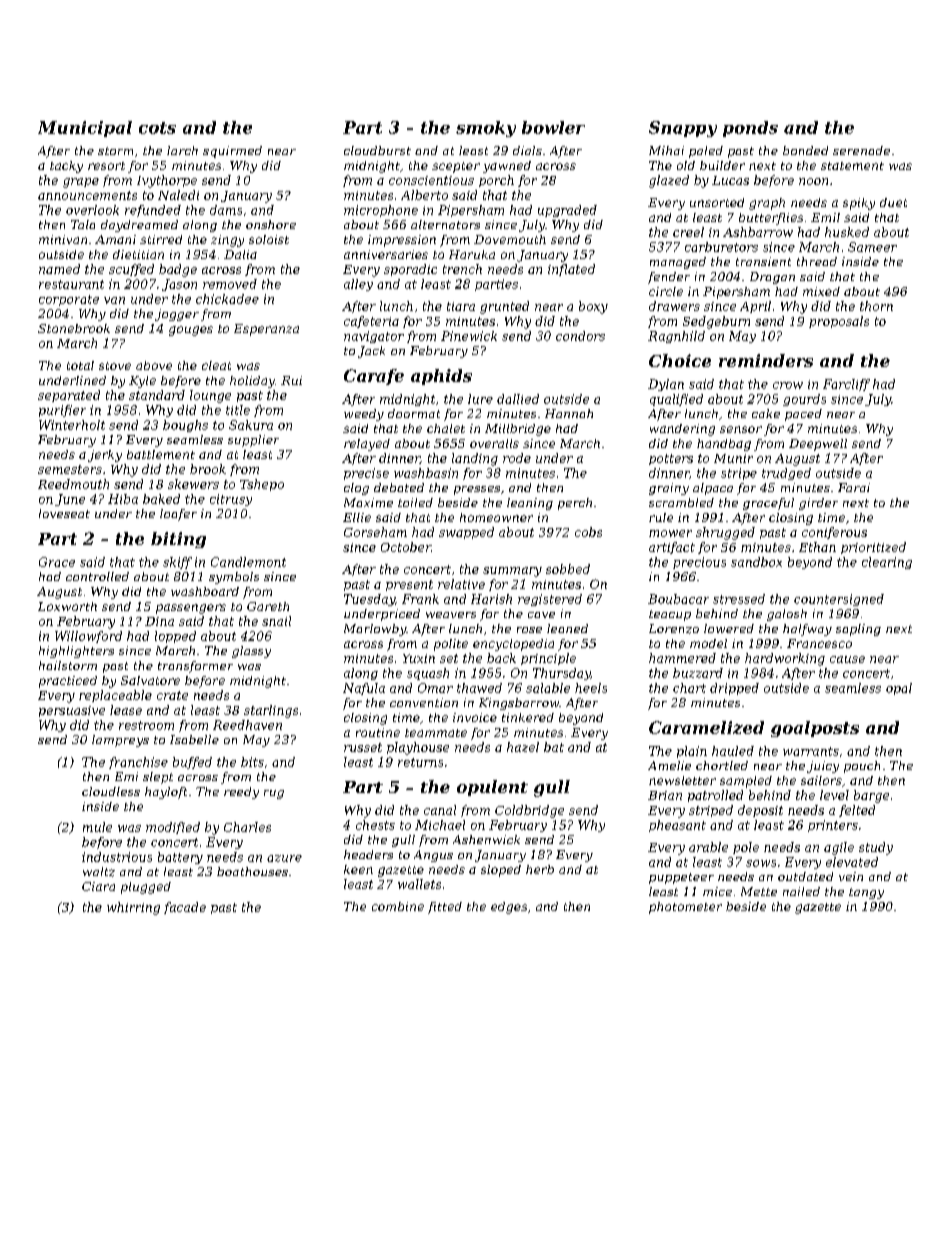 The width and height of the screenshot is (952, 1233). Describe the element at coordinates (847, 659) in the screenshot. I see `cause` at that location.
